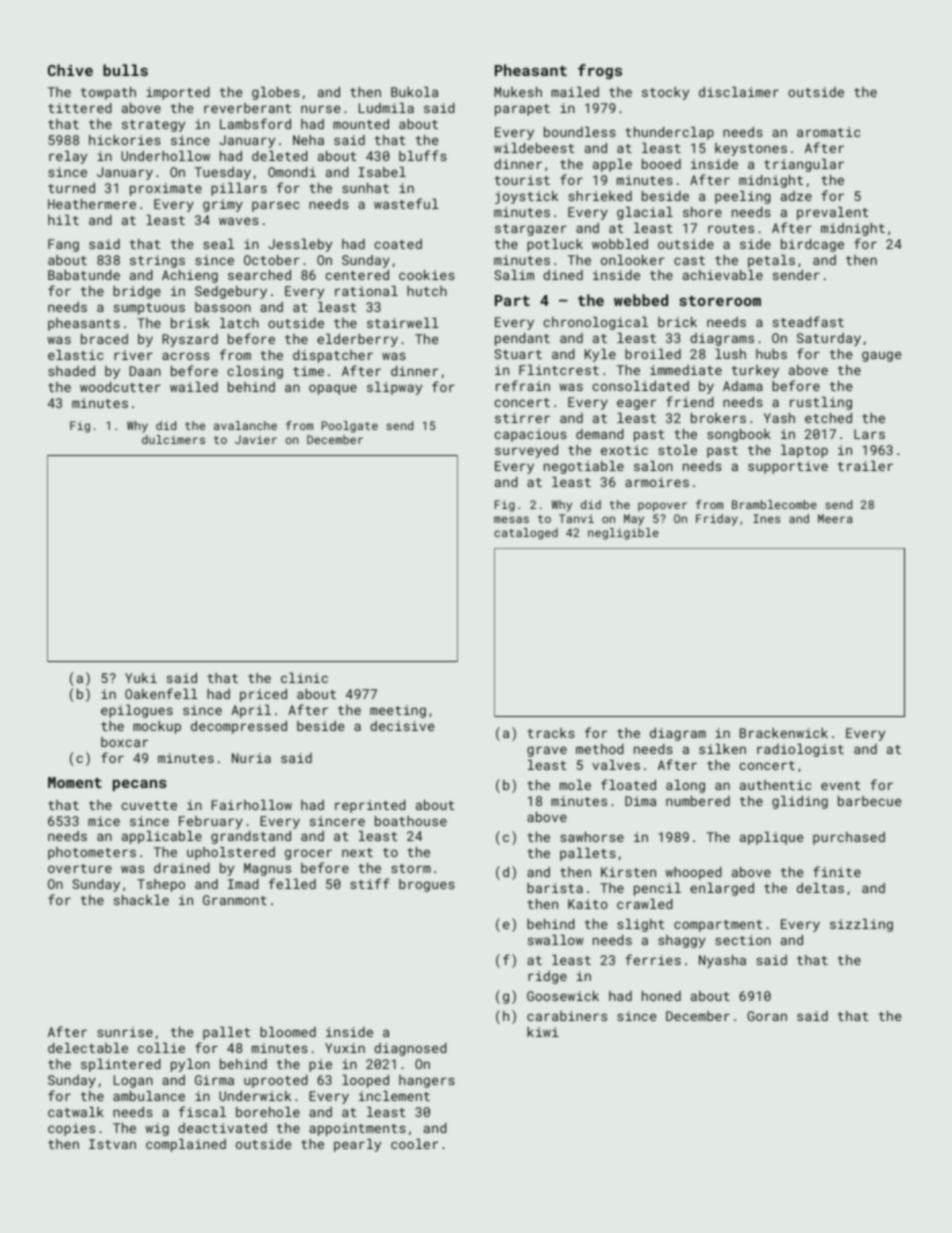 Image resolution: width=952 pixels, height=1233 pixels. I want to click on Goran, so click(767, 1016).
